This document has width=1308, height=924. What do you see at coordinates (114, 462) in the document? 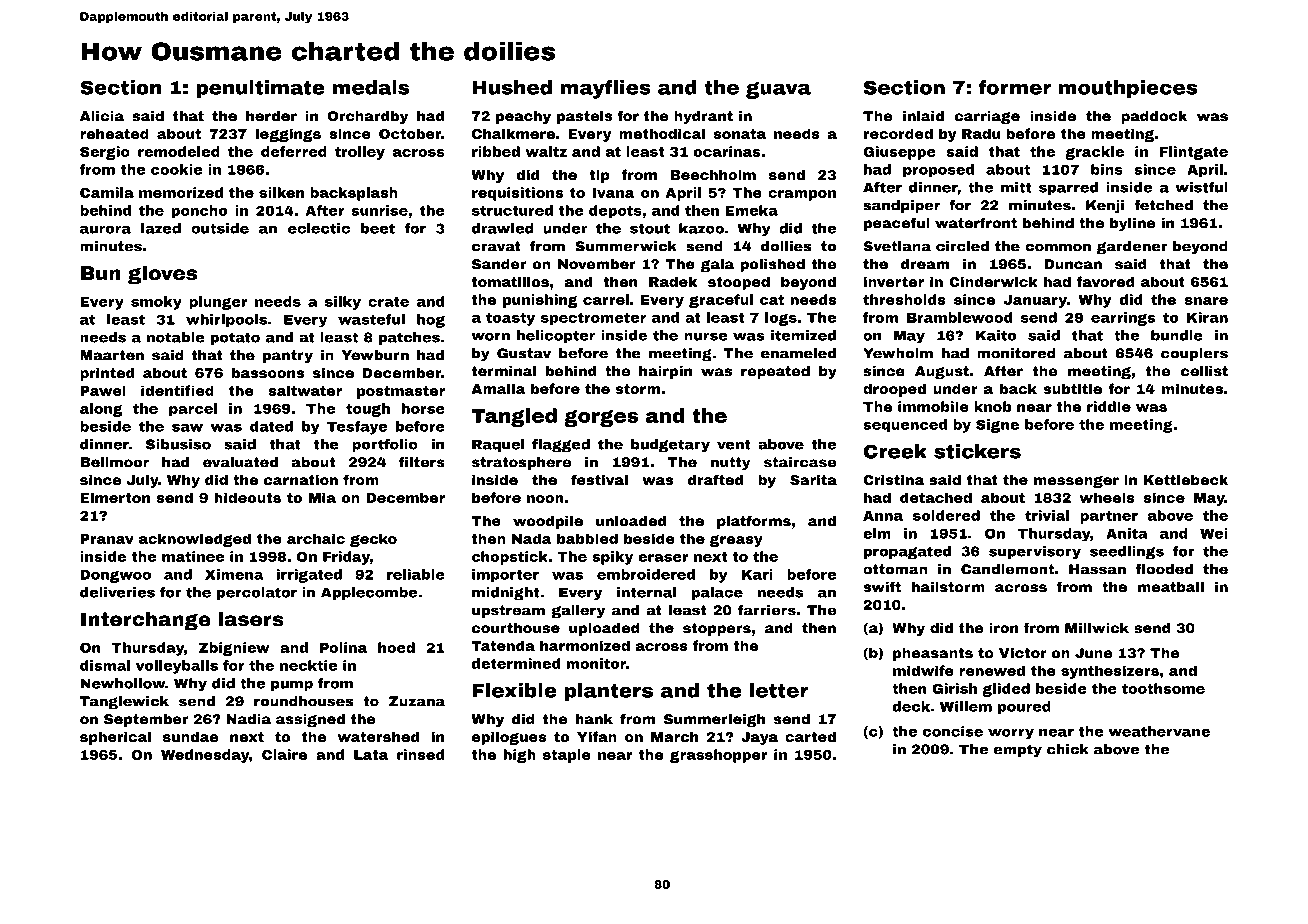
I see `Bellmoor` at bounding box center [114, 462].
